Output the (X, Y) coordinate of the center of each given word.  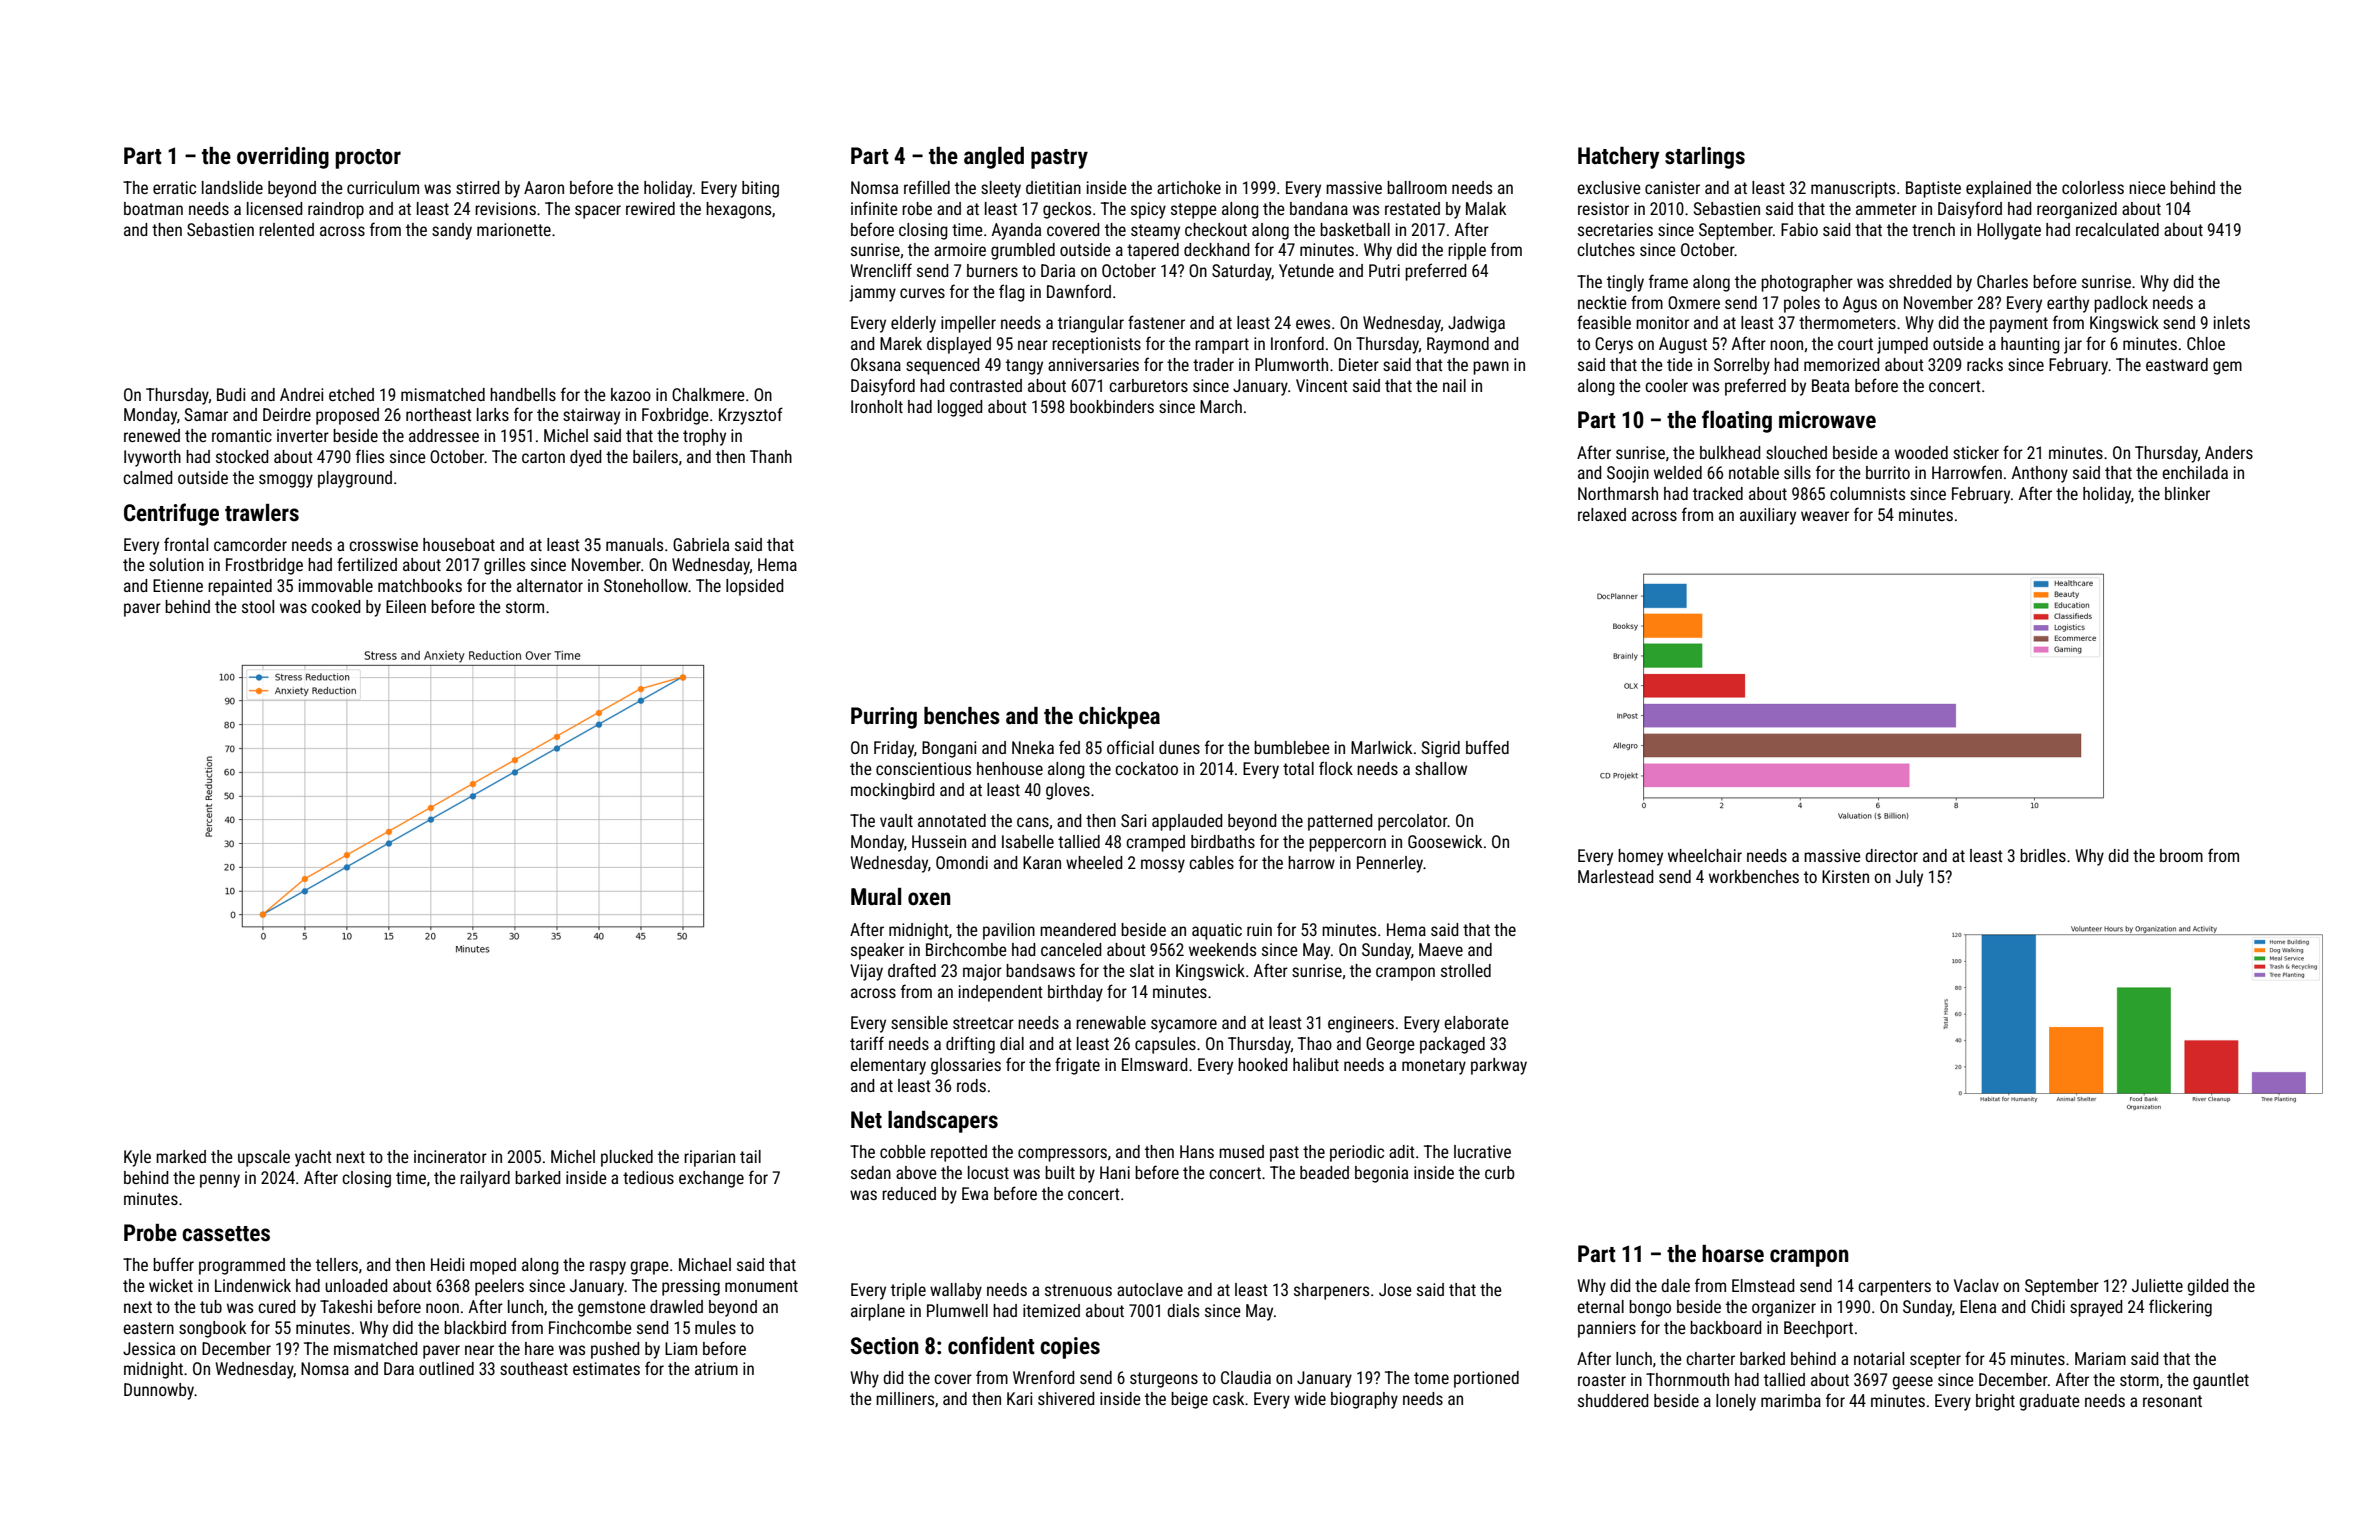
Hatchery (1618, 158)
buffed (1487, 747)
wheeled (1094, 862)
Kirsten (1845, 876)
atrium (716, 1368)
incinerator (450, 1156)
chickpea (1119, 718)
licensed (275, 208)
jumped (1902, 345)
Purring (884, 718)
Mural (876, 896)
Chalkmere (708, 394)
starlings (1705, 158)
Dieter (1359, 364)
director (1891, 855)
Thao (1315, 1043)
